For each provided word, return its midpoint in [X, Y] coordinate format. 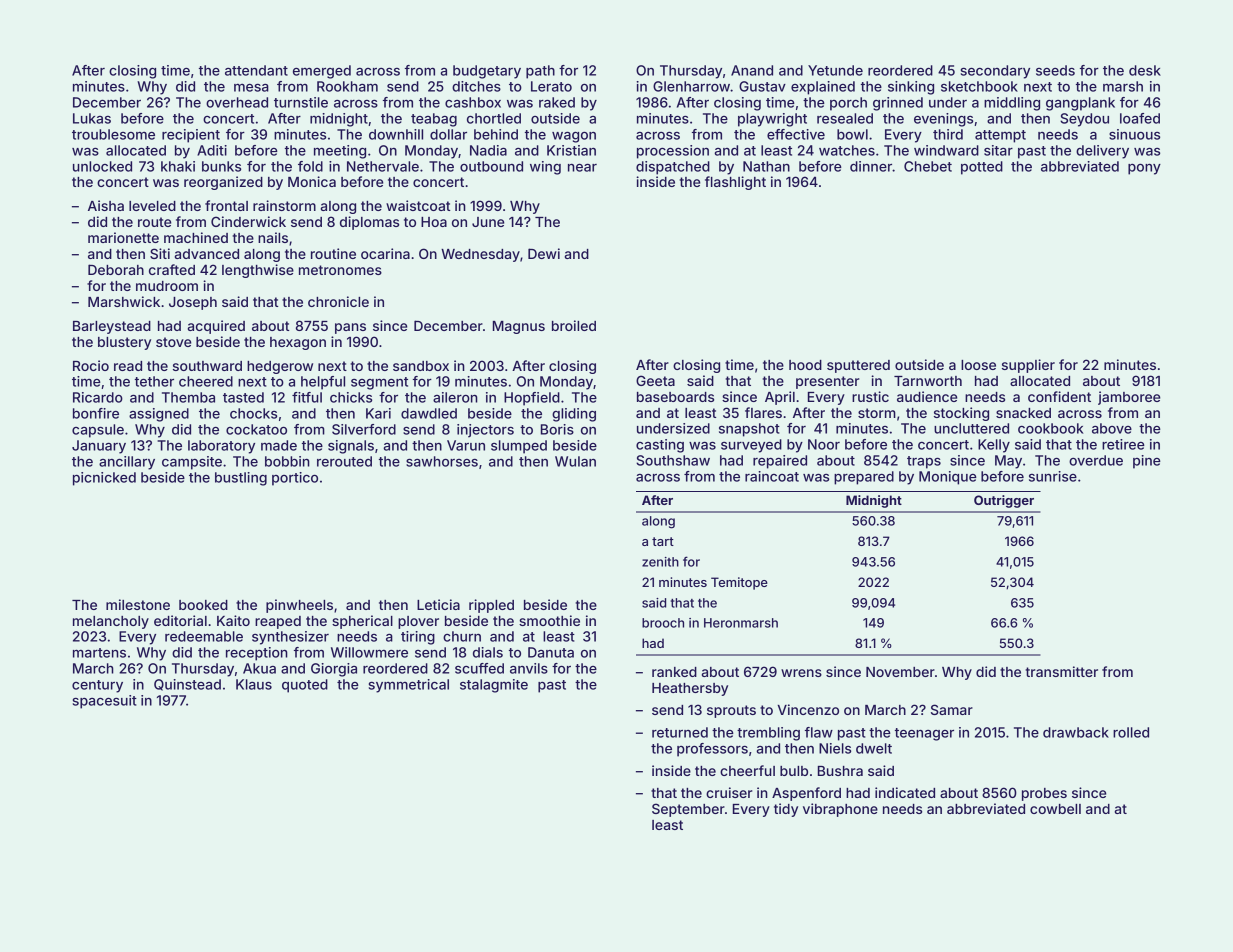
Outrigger [1004, 501]
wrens [801, 673]
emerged [322, 72]
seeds [1055, 70]
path [540, 72]
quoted [305, 686]
